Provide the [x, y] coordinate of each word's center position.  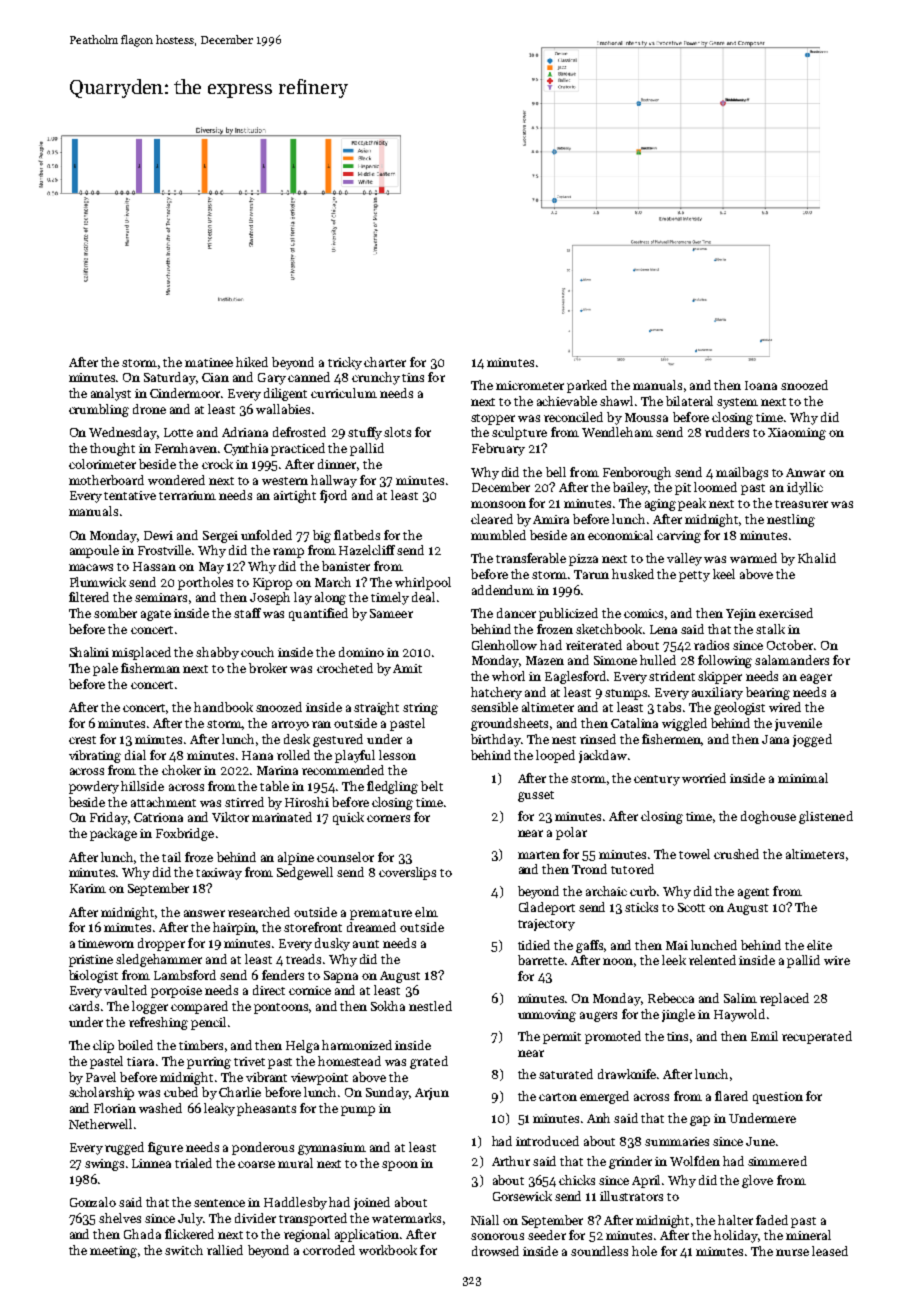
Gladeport [547, 908]
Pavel [101, 1077]
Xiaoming [797, 434]
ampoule [94, 551]
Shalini [89, 652]
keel [724, 574]
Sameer [391, 613]
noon [618, 961]
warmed [753, 558]
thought [112, 449]
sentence [219, 1203]
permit [562, 1038]
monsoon [498, 504]
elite [819, 945]
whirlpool [423, 583]
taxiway [219, 874]
